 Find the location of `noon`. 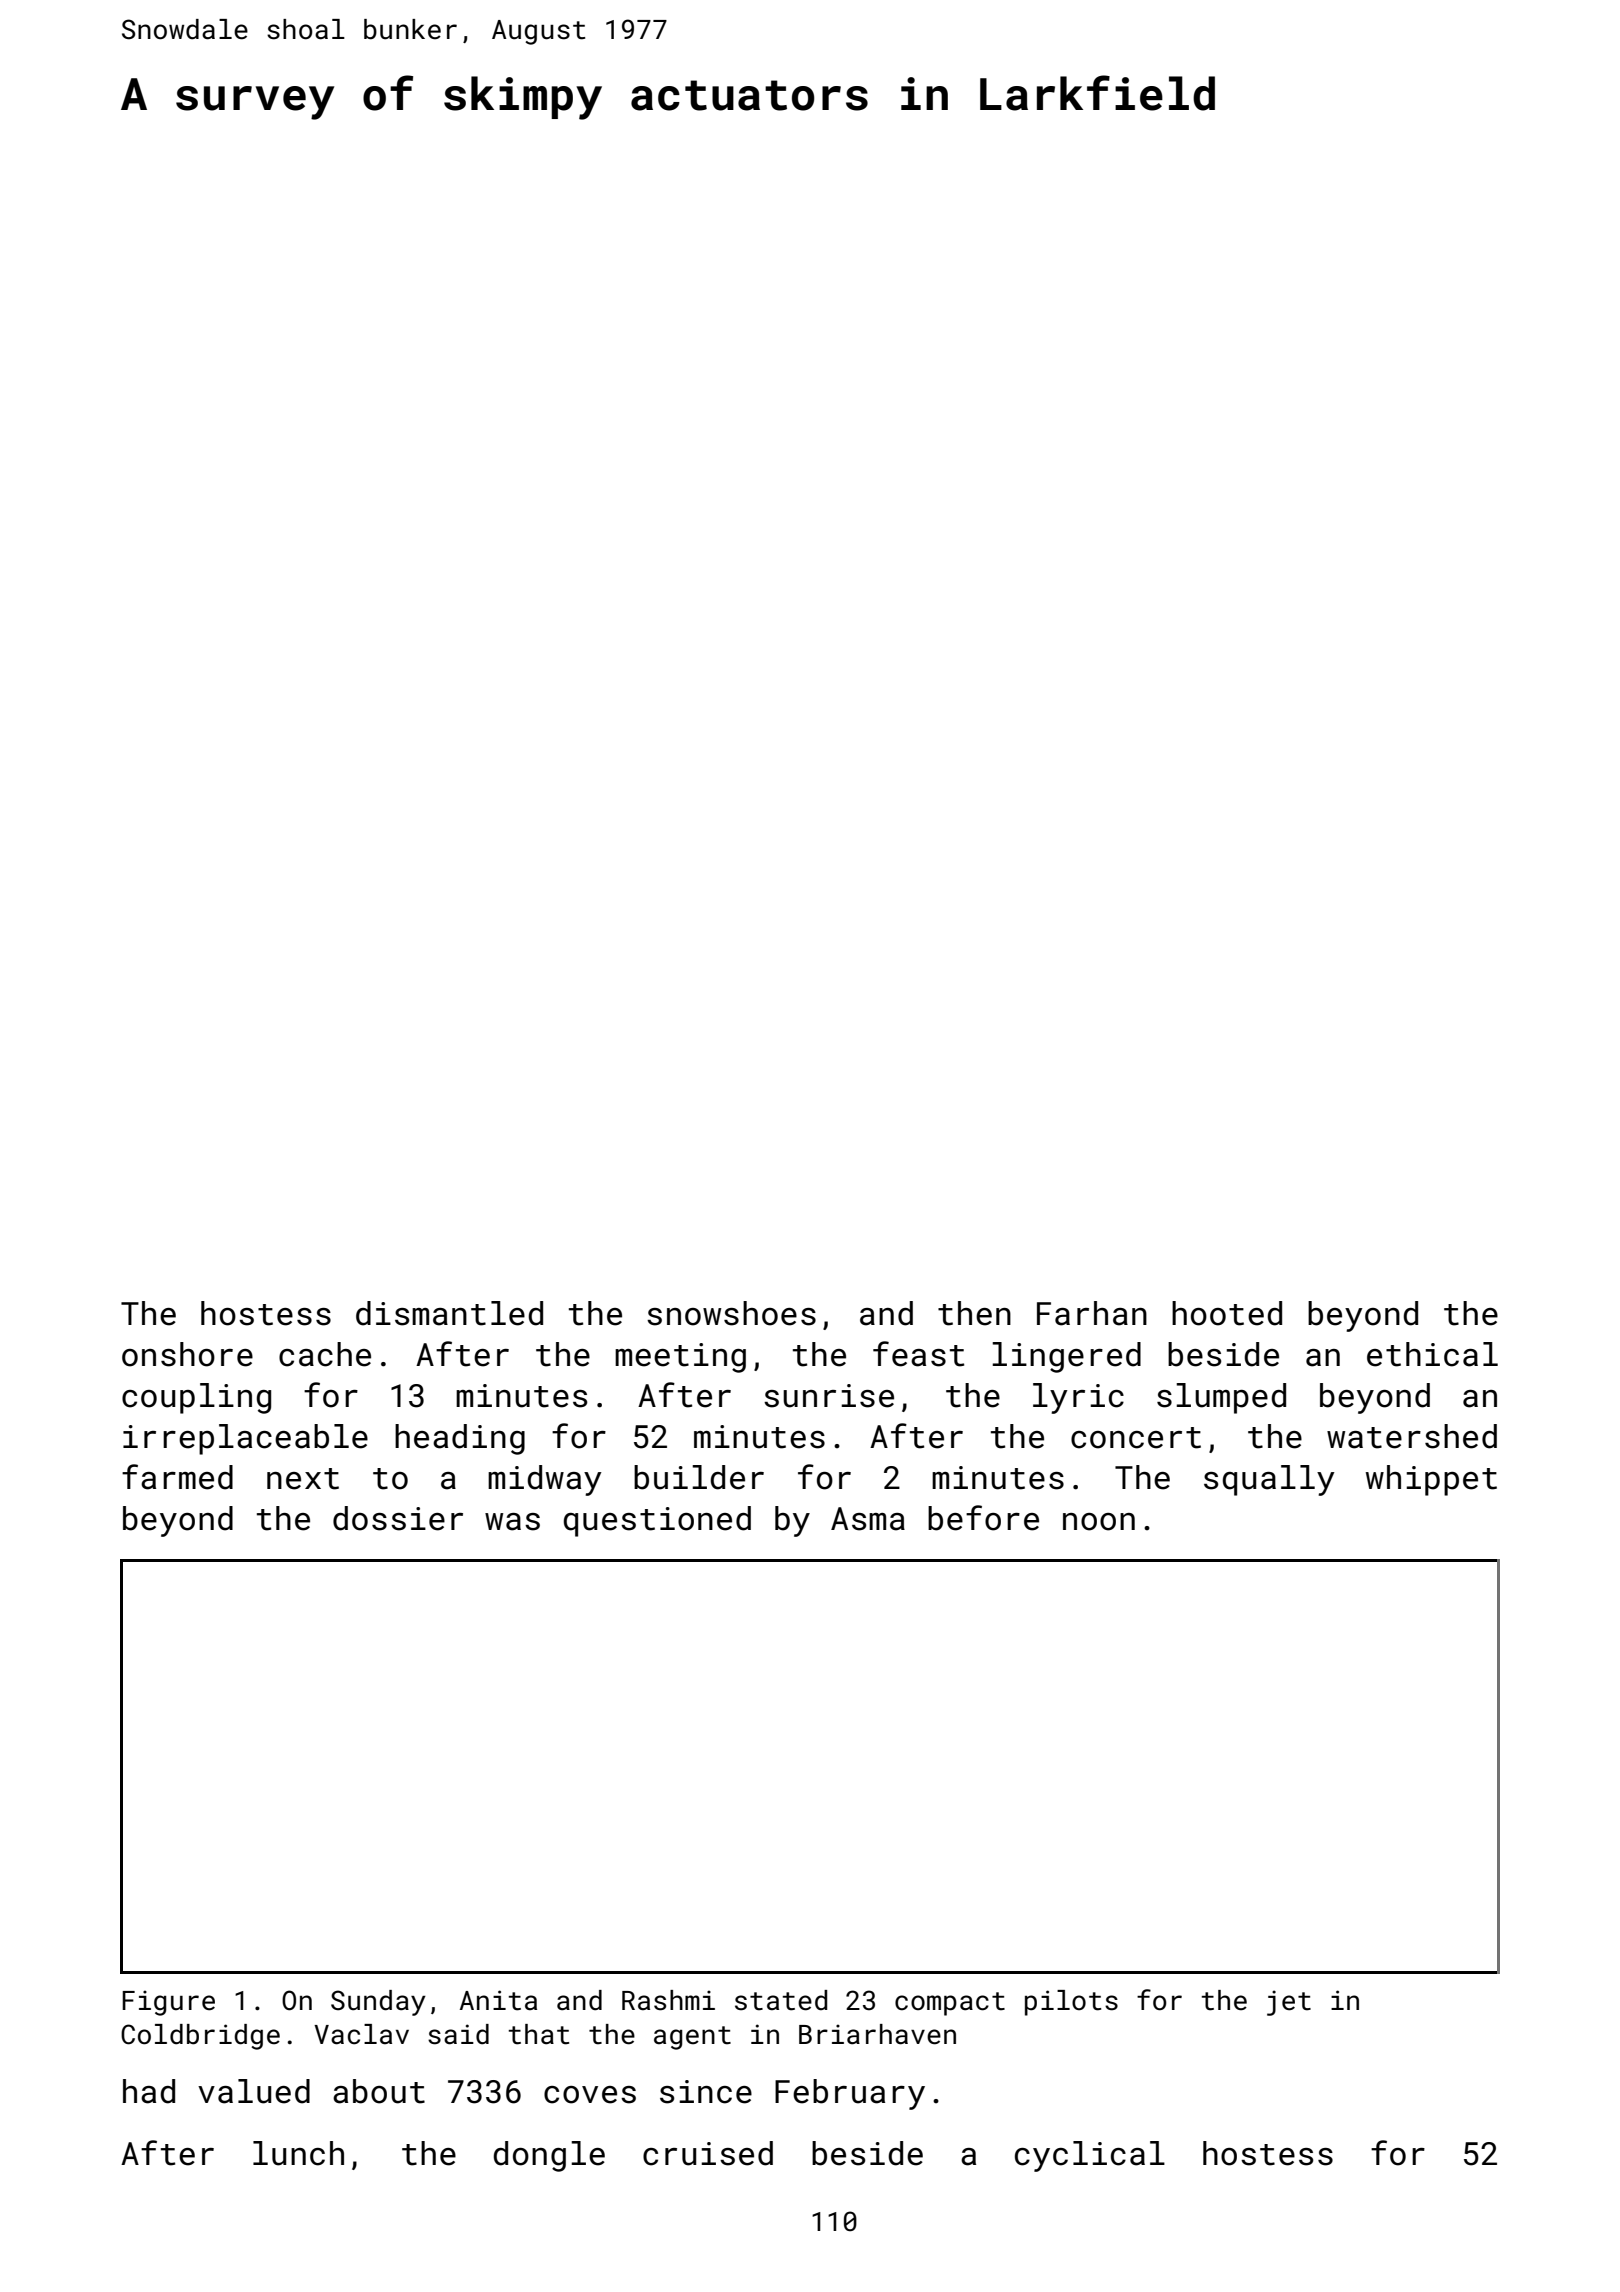

noon is located at coordinates (1099, 1522).
